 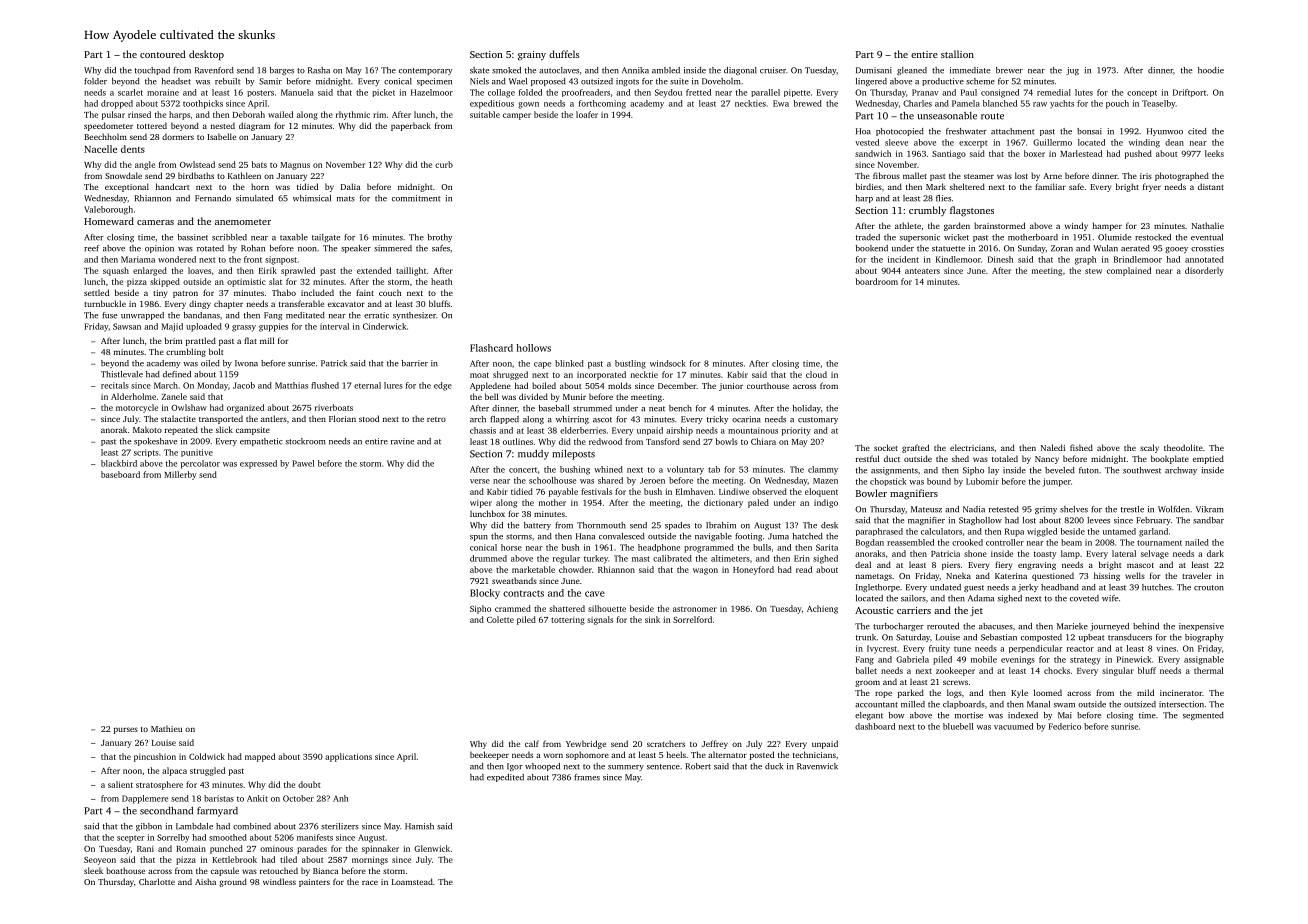 I want to click on Makoto, so click(x=147, y=429).
